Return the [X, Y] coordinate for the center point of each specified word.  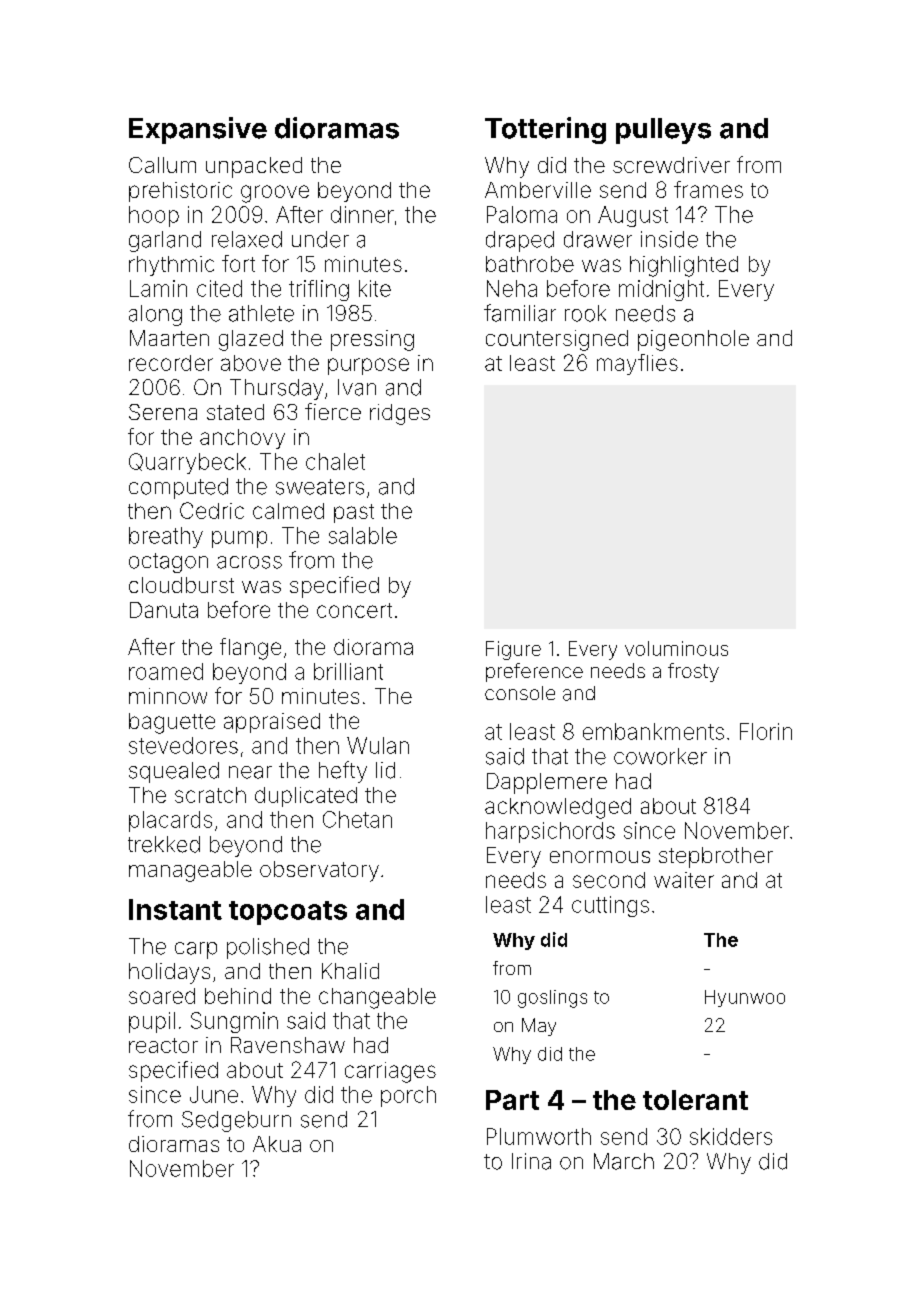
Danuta [164, 610]
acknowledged [558, 808]
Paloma [522, 214]
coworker [660, 756]
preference [534, 672]
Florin [766, 731]
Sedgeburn [236, 1121]
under [320, 239]
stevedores [183, 745]
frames [708, 189]
